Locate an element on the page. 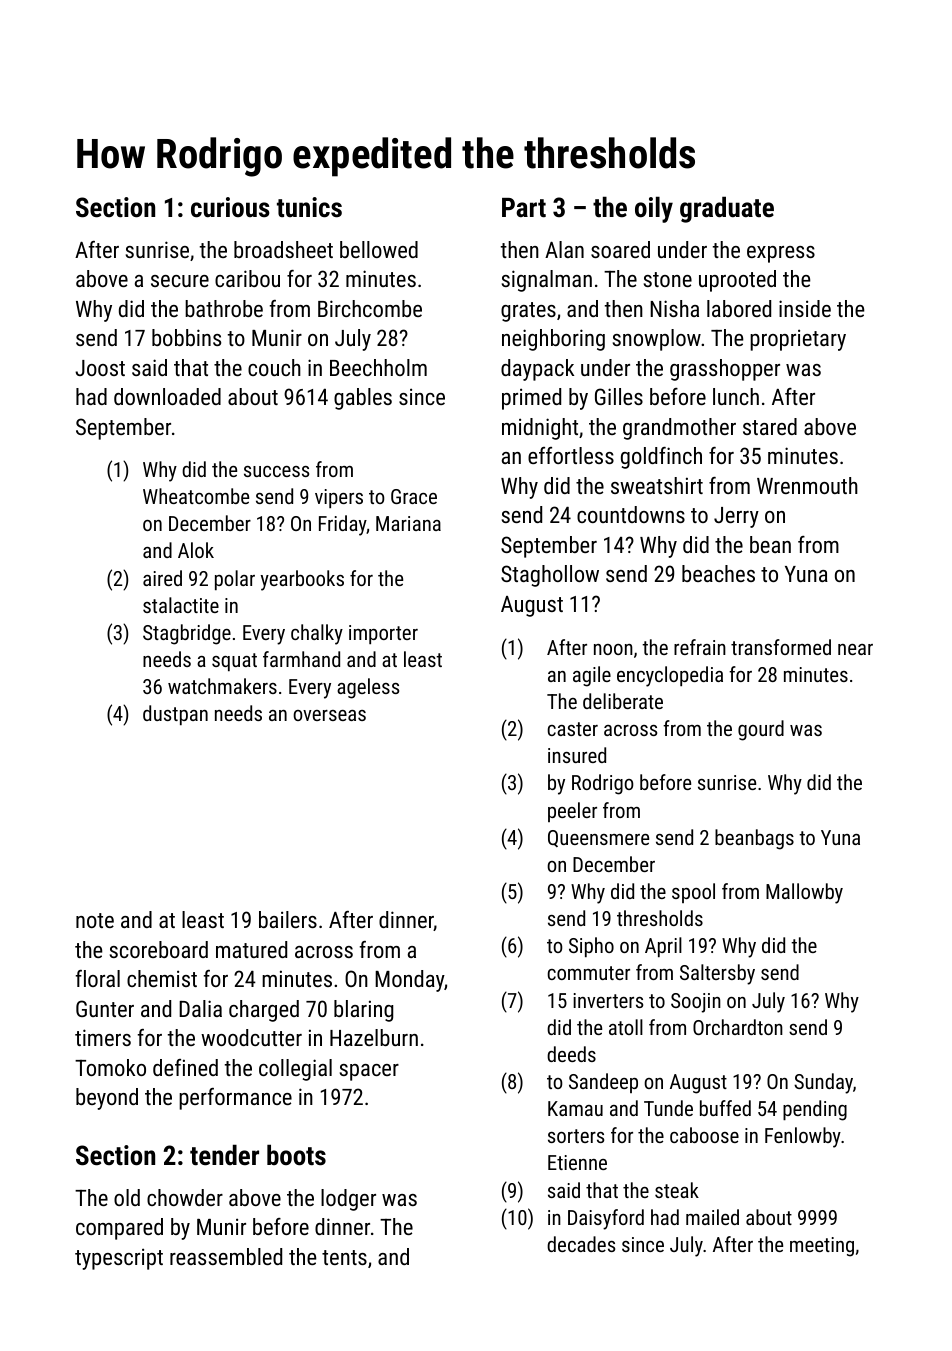 The image size is (952, 1351). stared is located at coordinates (770, 426).
